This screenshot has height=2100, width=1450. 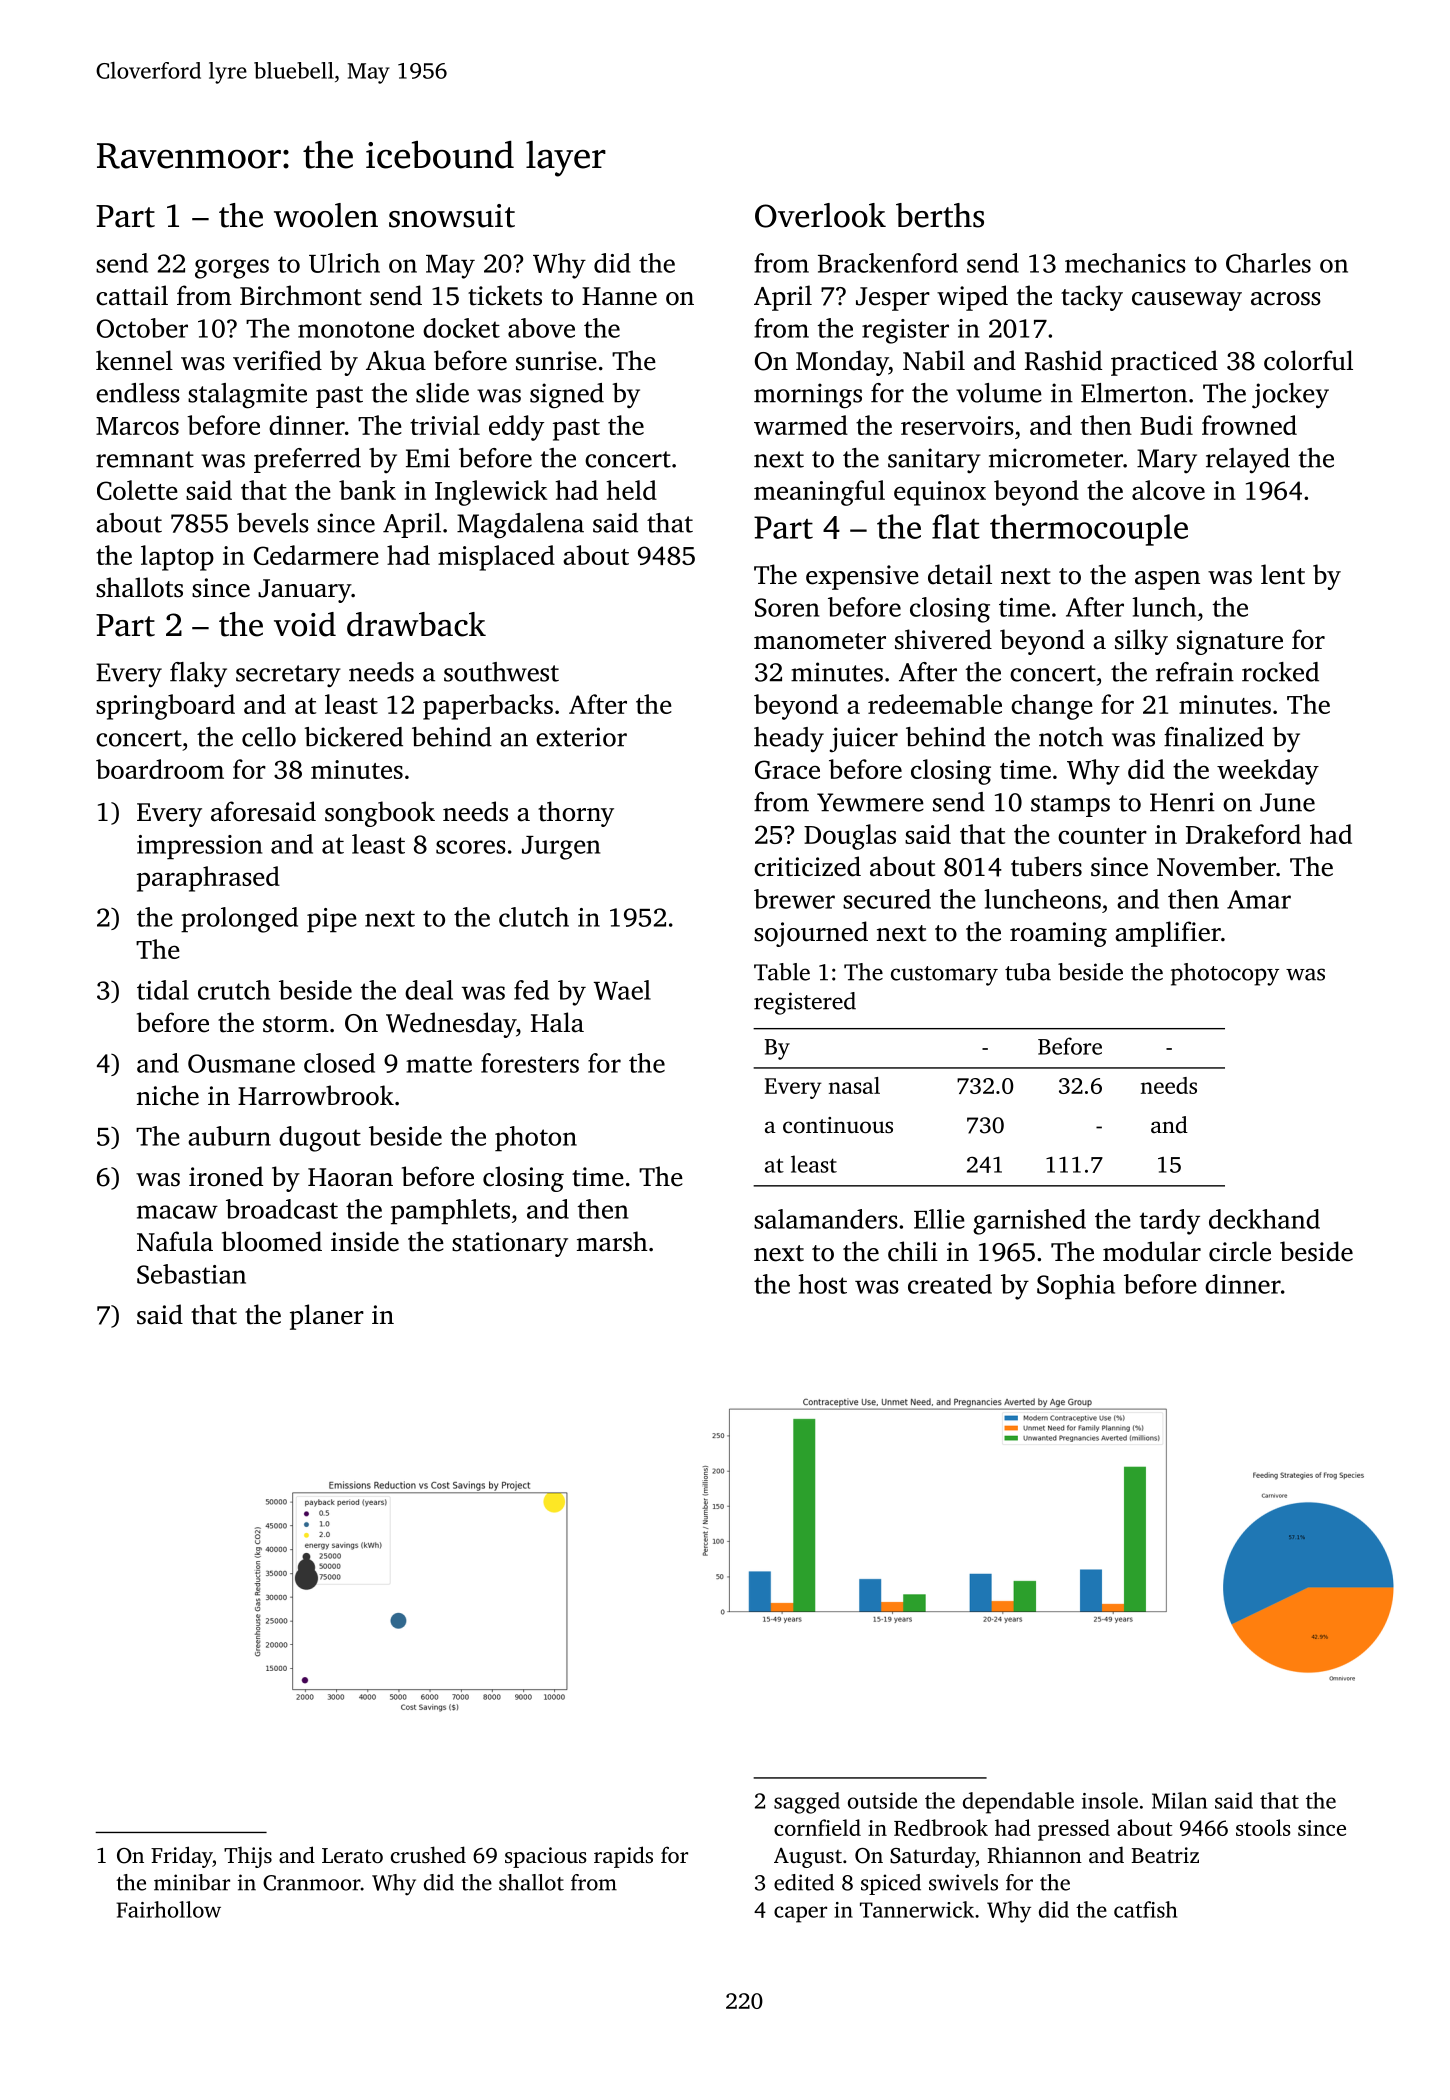 I want to click on roaming, so click(x=1058, y=934).
